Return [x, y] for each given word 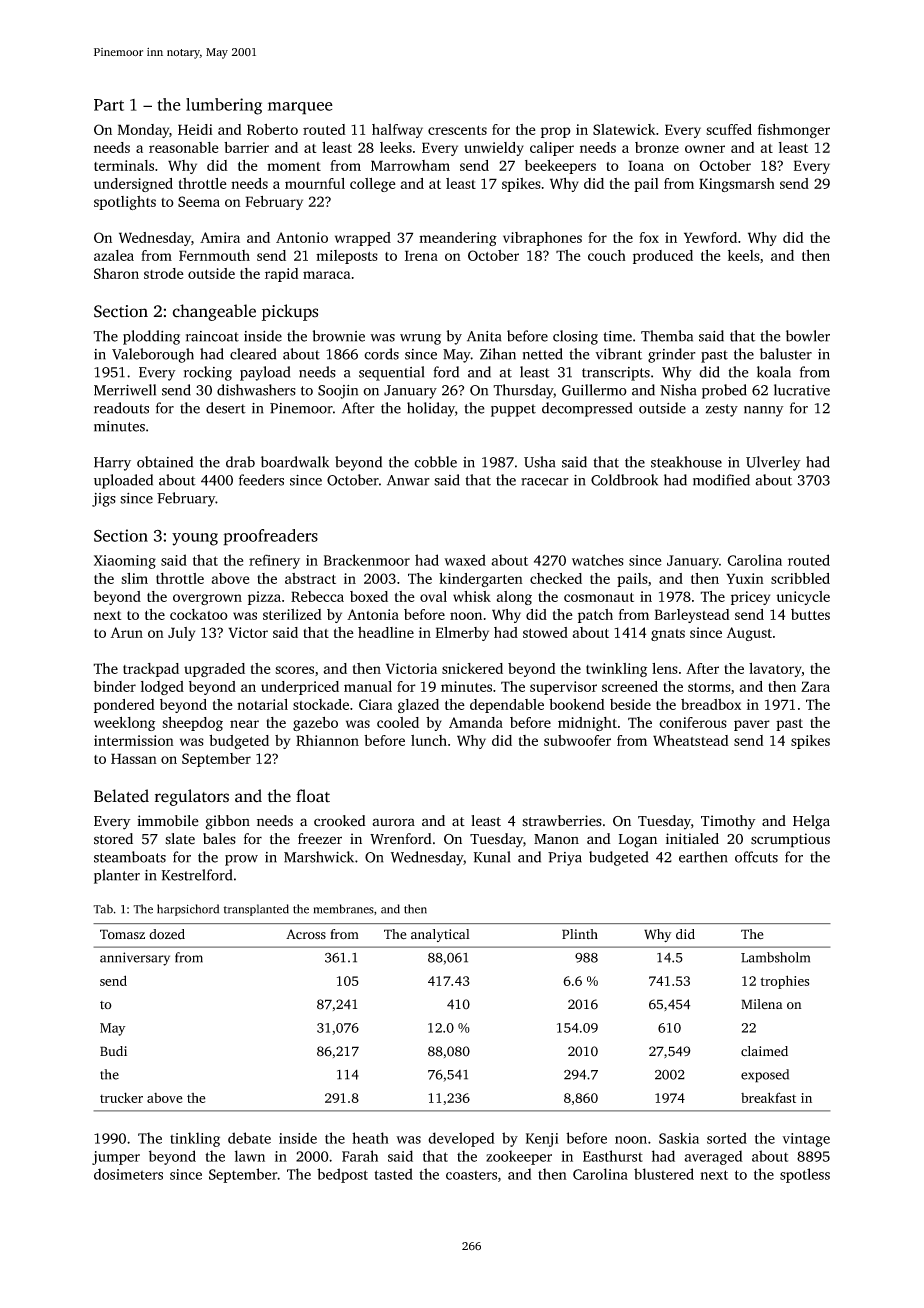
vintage [806, 1140]
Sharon [116, 273]
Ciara [376, 704]
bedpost [342, 1175]
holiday [431, 409]
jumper [116, 1158]
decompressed [587, 409]
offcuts [756, 857]
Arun [127, 632]
